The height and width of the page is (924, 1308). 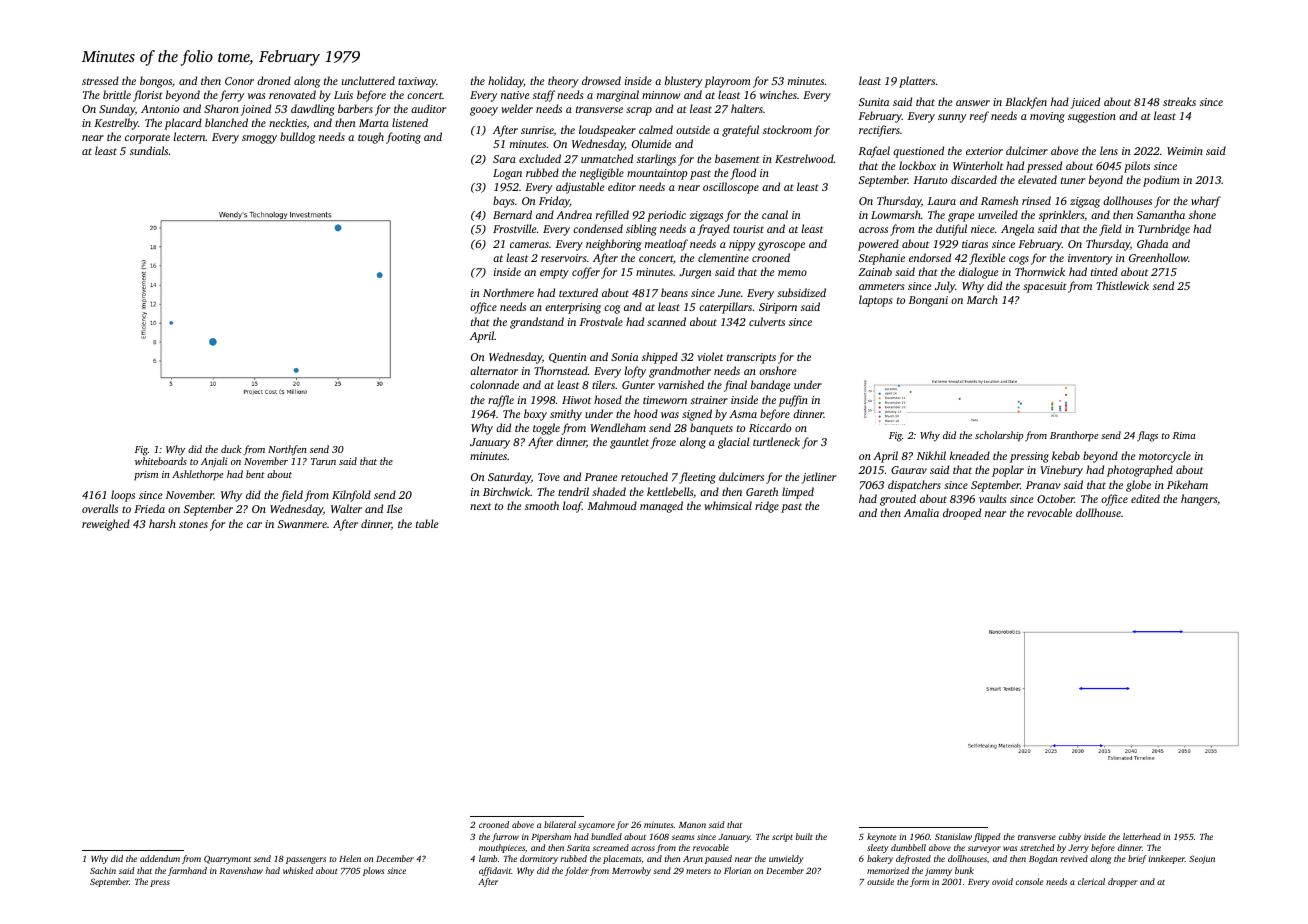 What do you see at coordinates (601, 80) in the page?
I see `drowsed` at bounding box center [601, 80].
